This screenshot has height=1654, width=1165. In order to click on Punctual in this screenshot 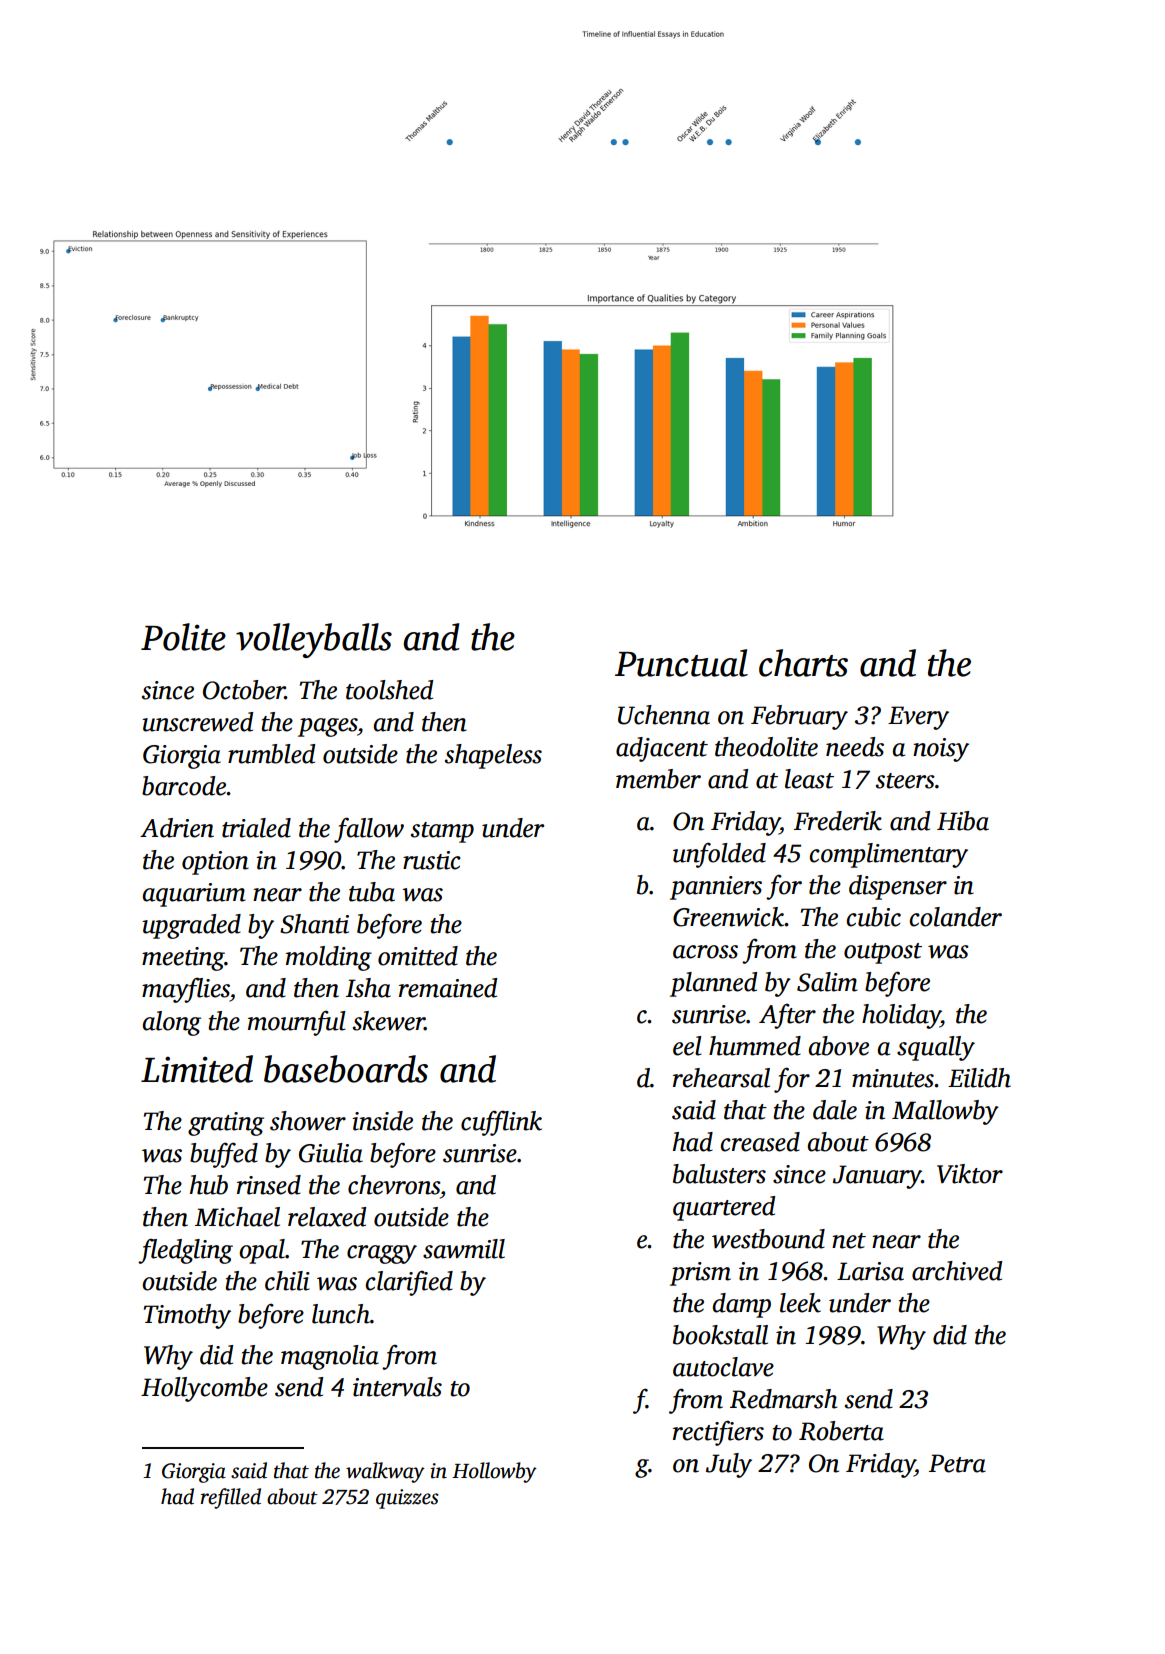, I will do `click(681, 663)`.
